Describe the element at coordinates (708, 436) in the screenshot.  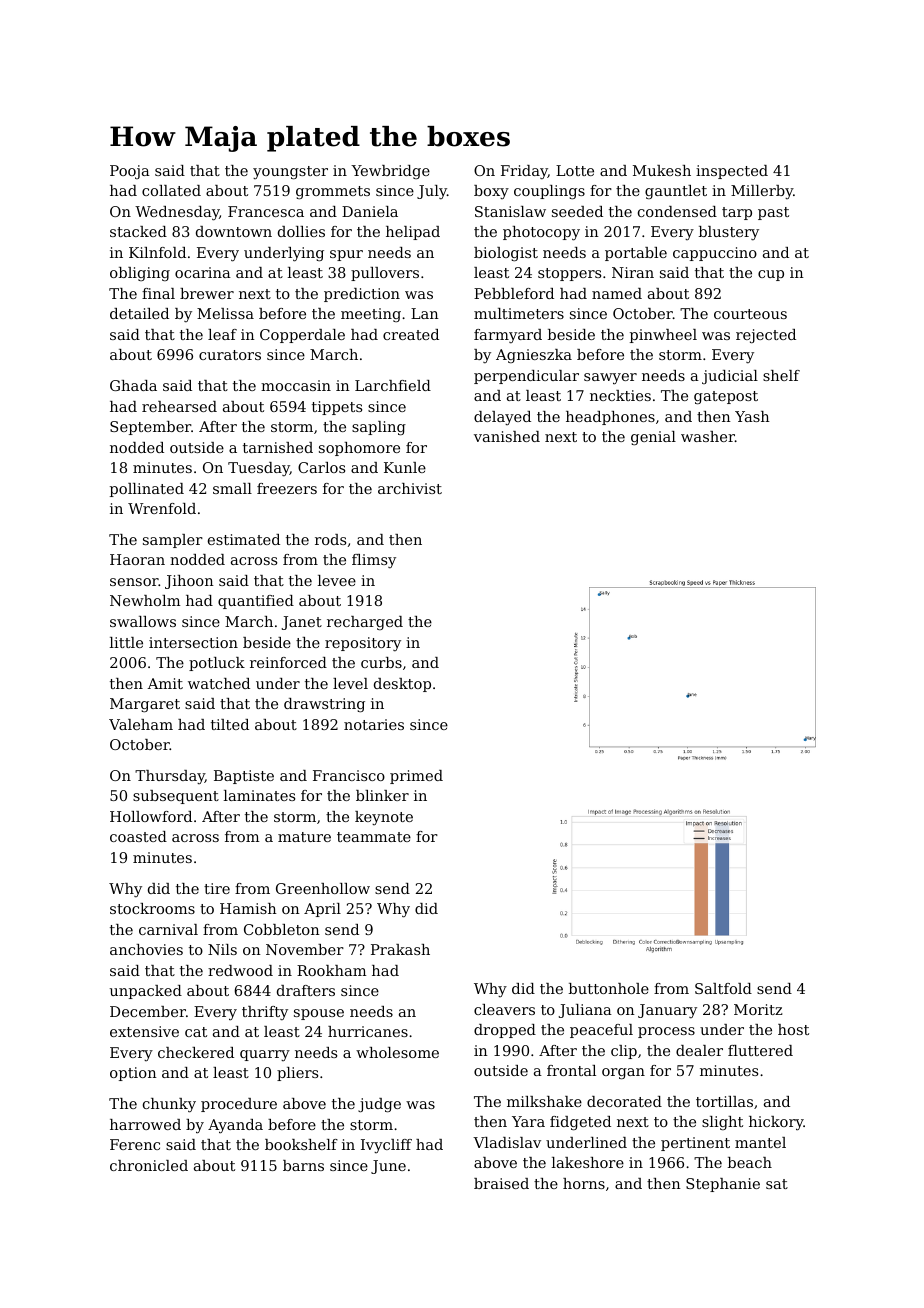
I see `washer` at that location.
